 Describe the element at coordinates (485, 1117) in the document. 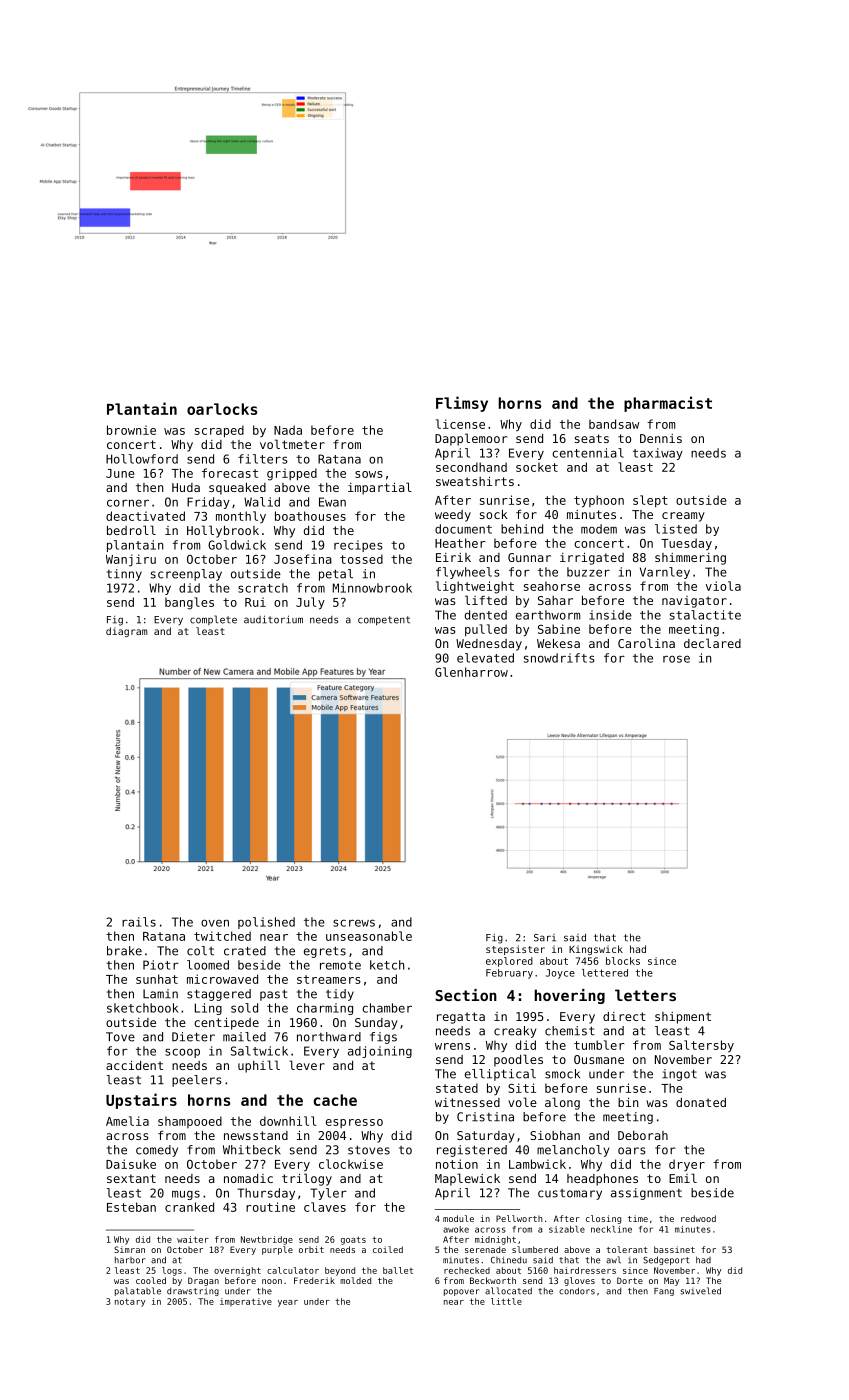

I see `Cristina` at that location.
